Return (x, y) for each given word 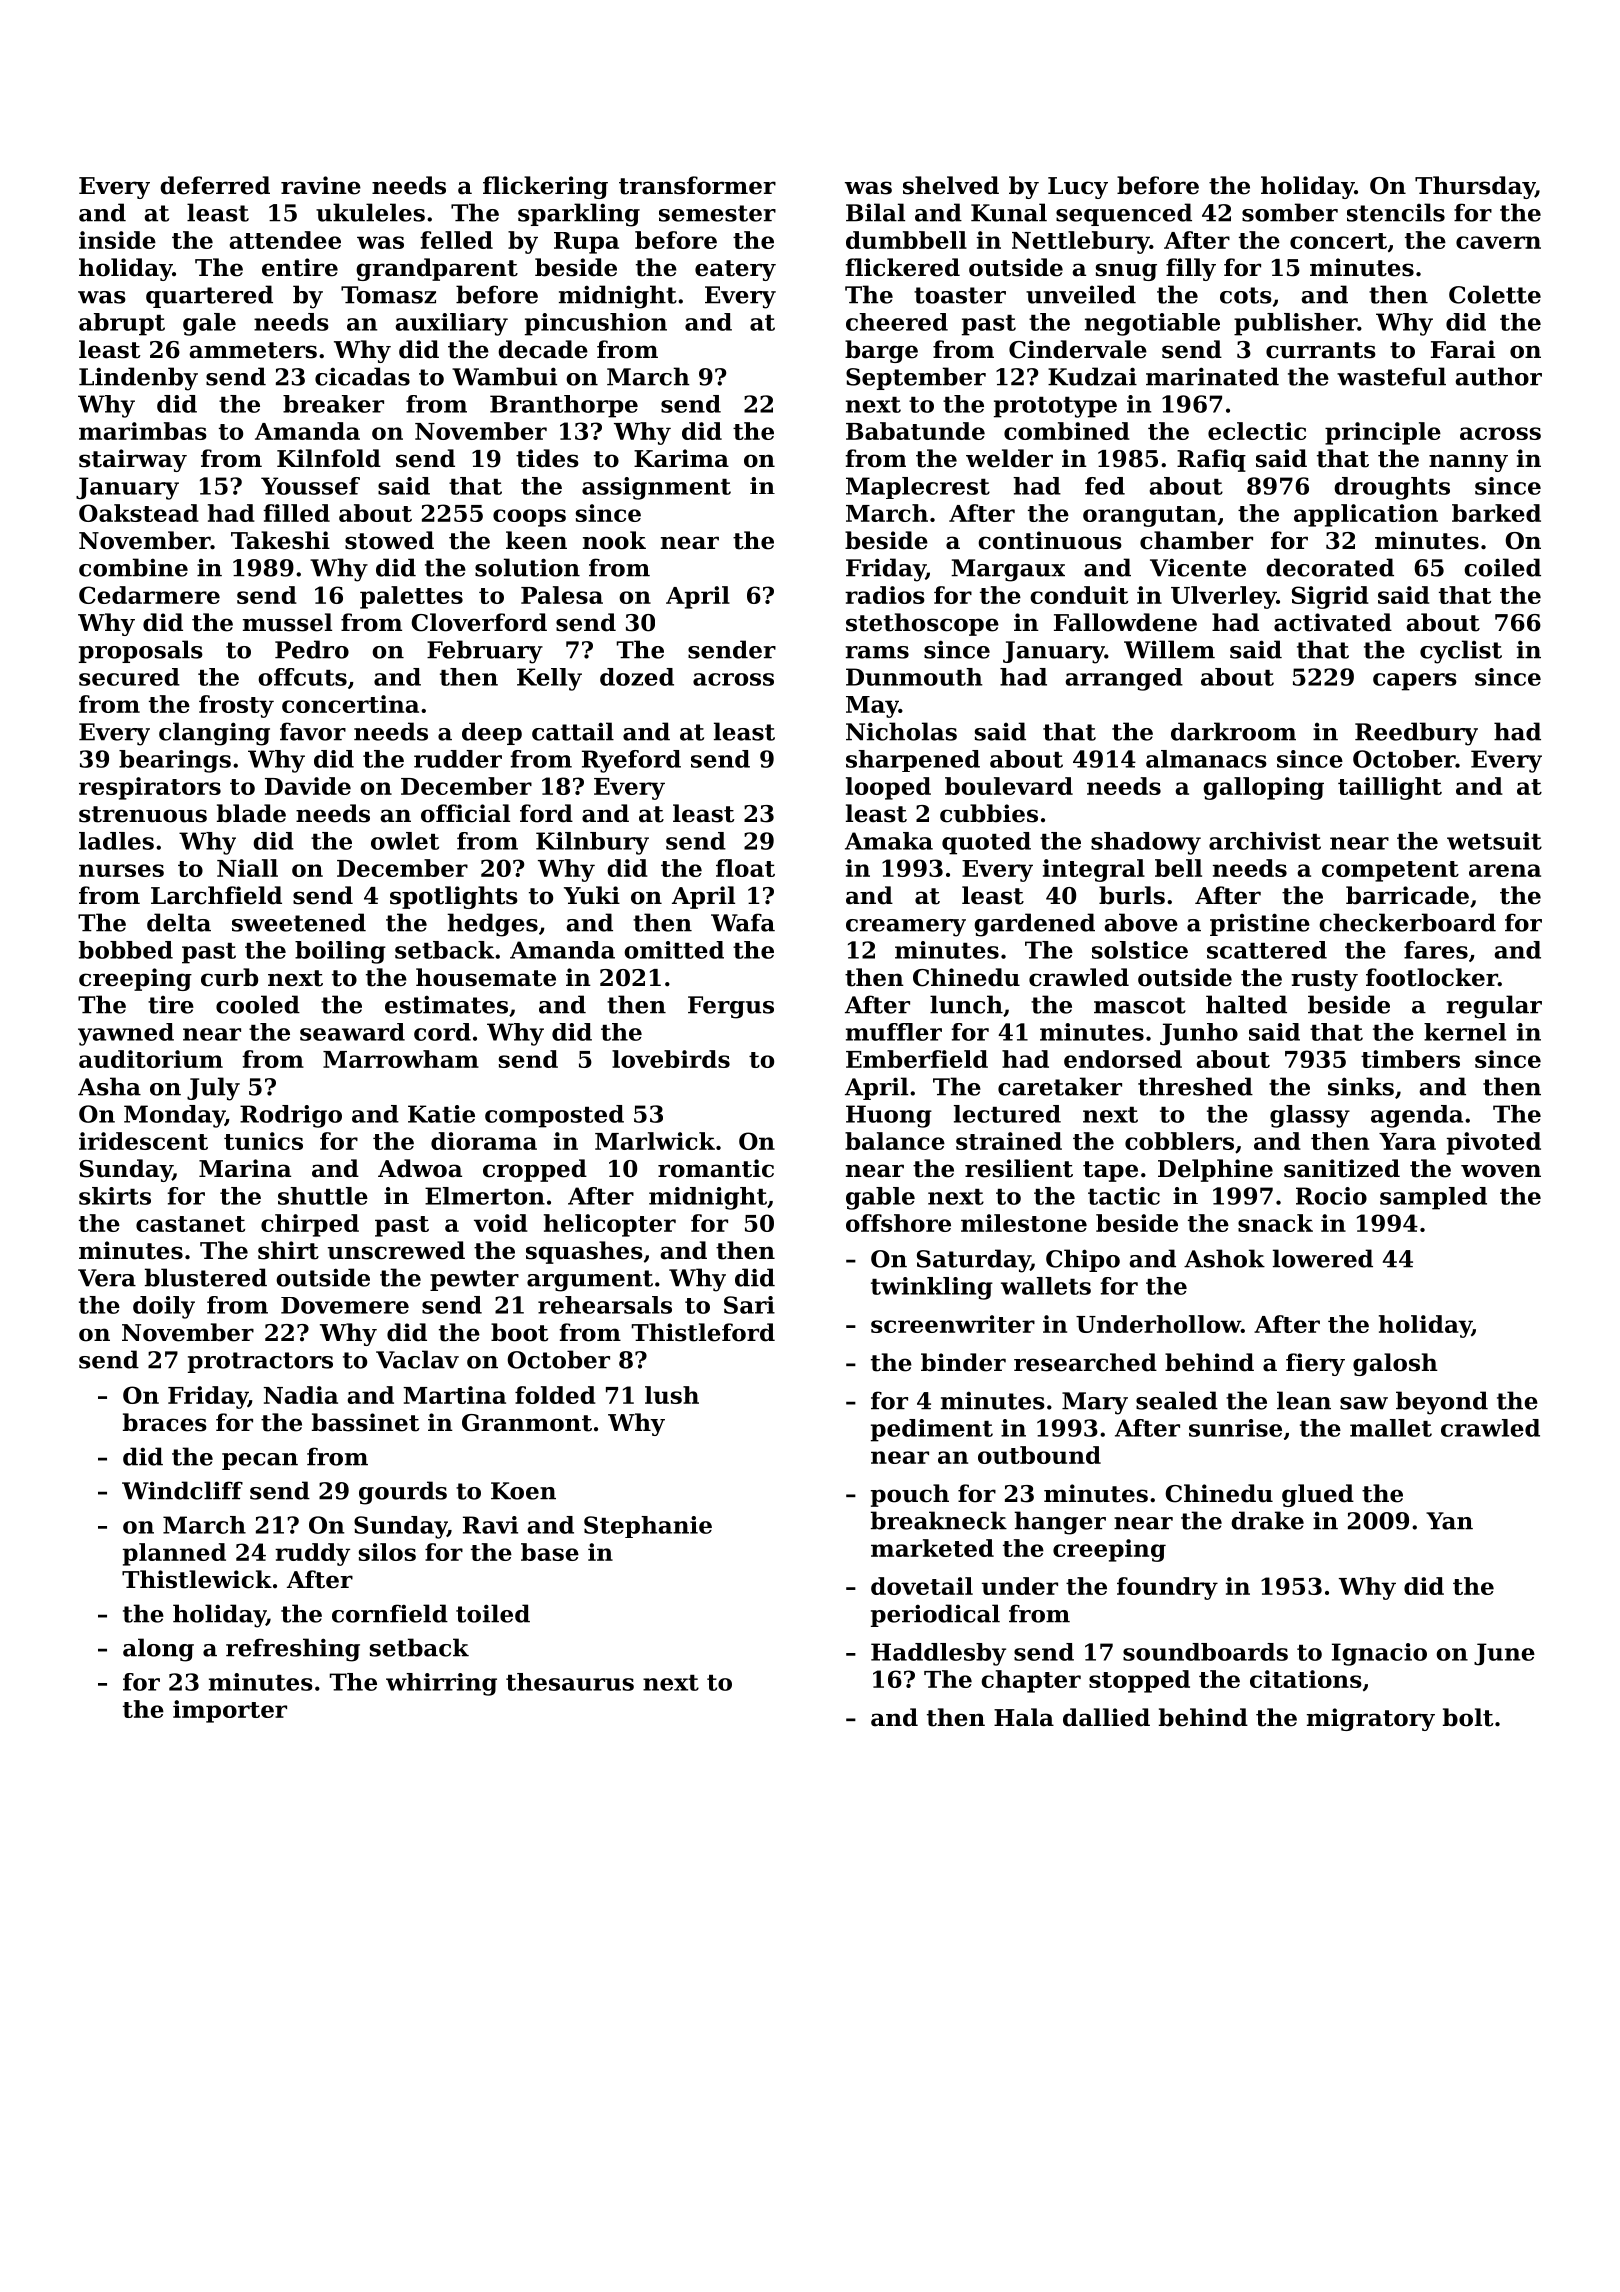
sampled (1433, 1198)
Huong (889, 1116)
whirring (441, 1684)
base (550, 1552)
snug (1126, 272)
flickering (545, 187)
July (213, 1089)
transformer (697, 185)
